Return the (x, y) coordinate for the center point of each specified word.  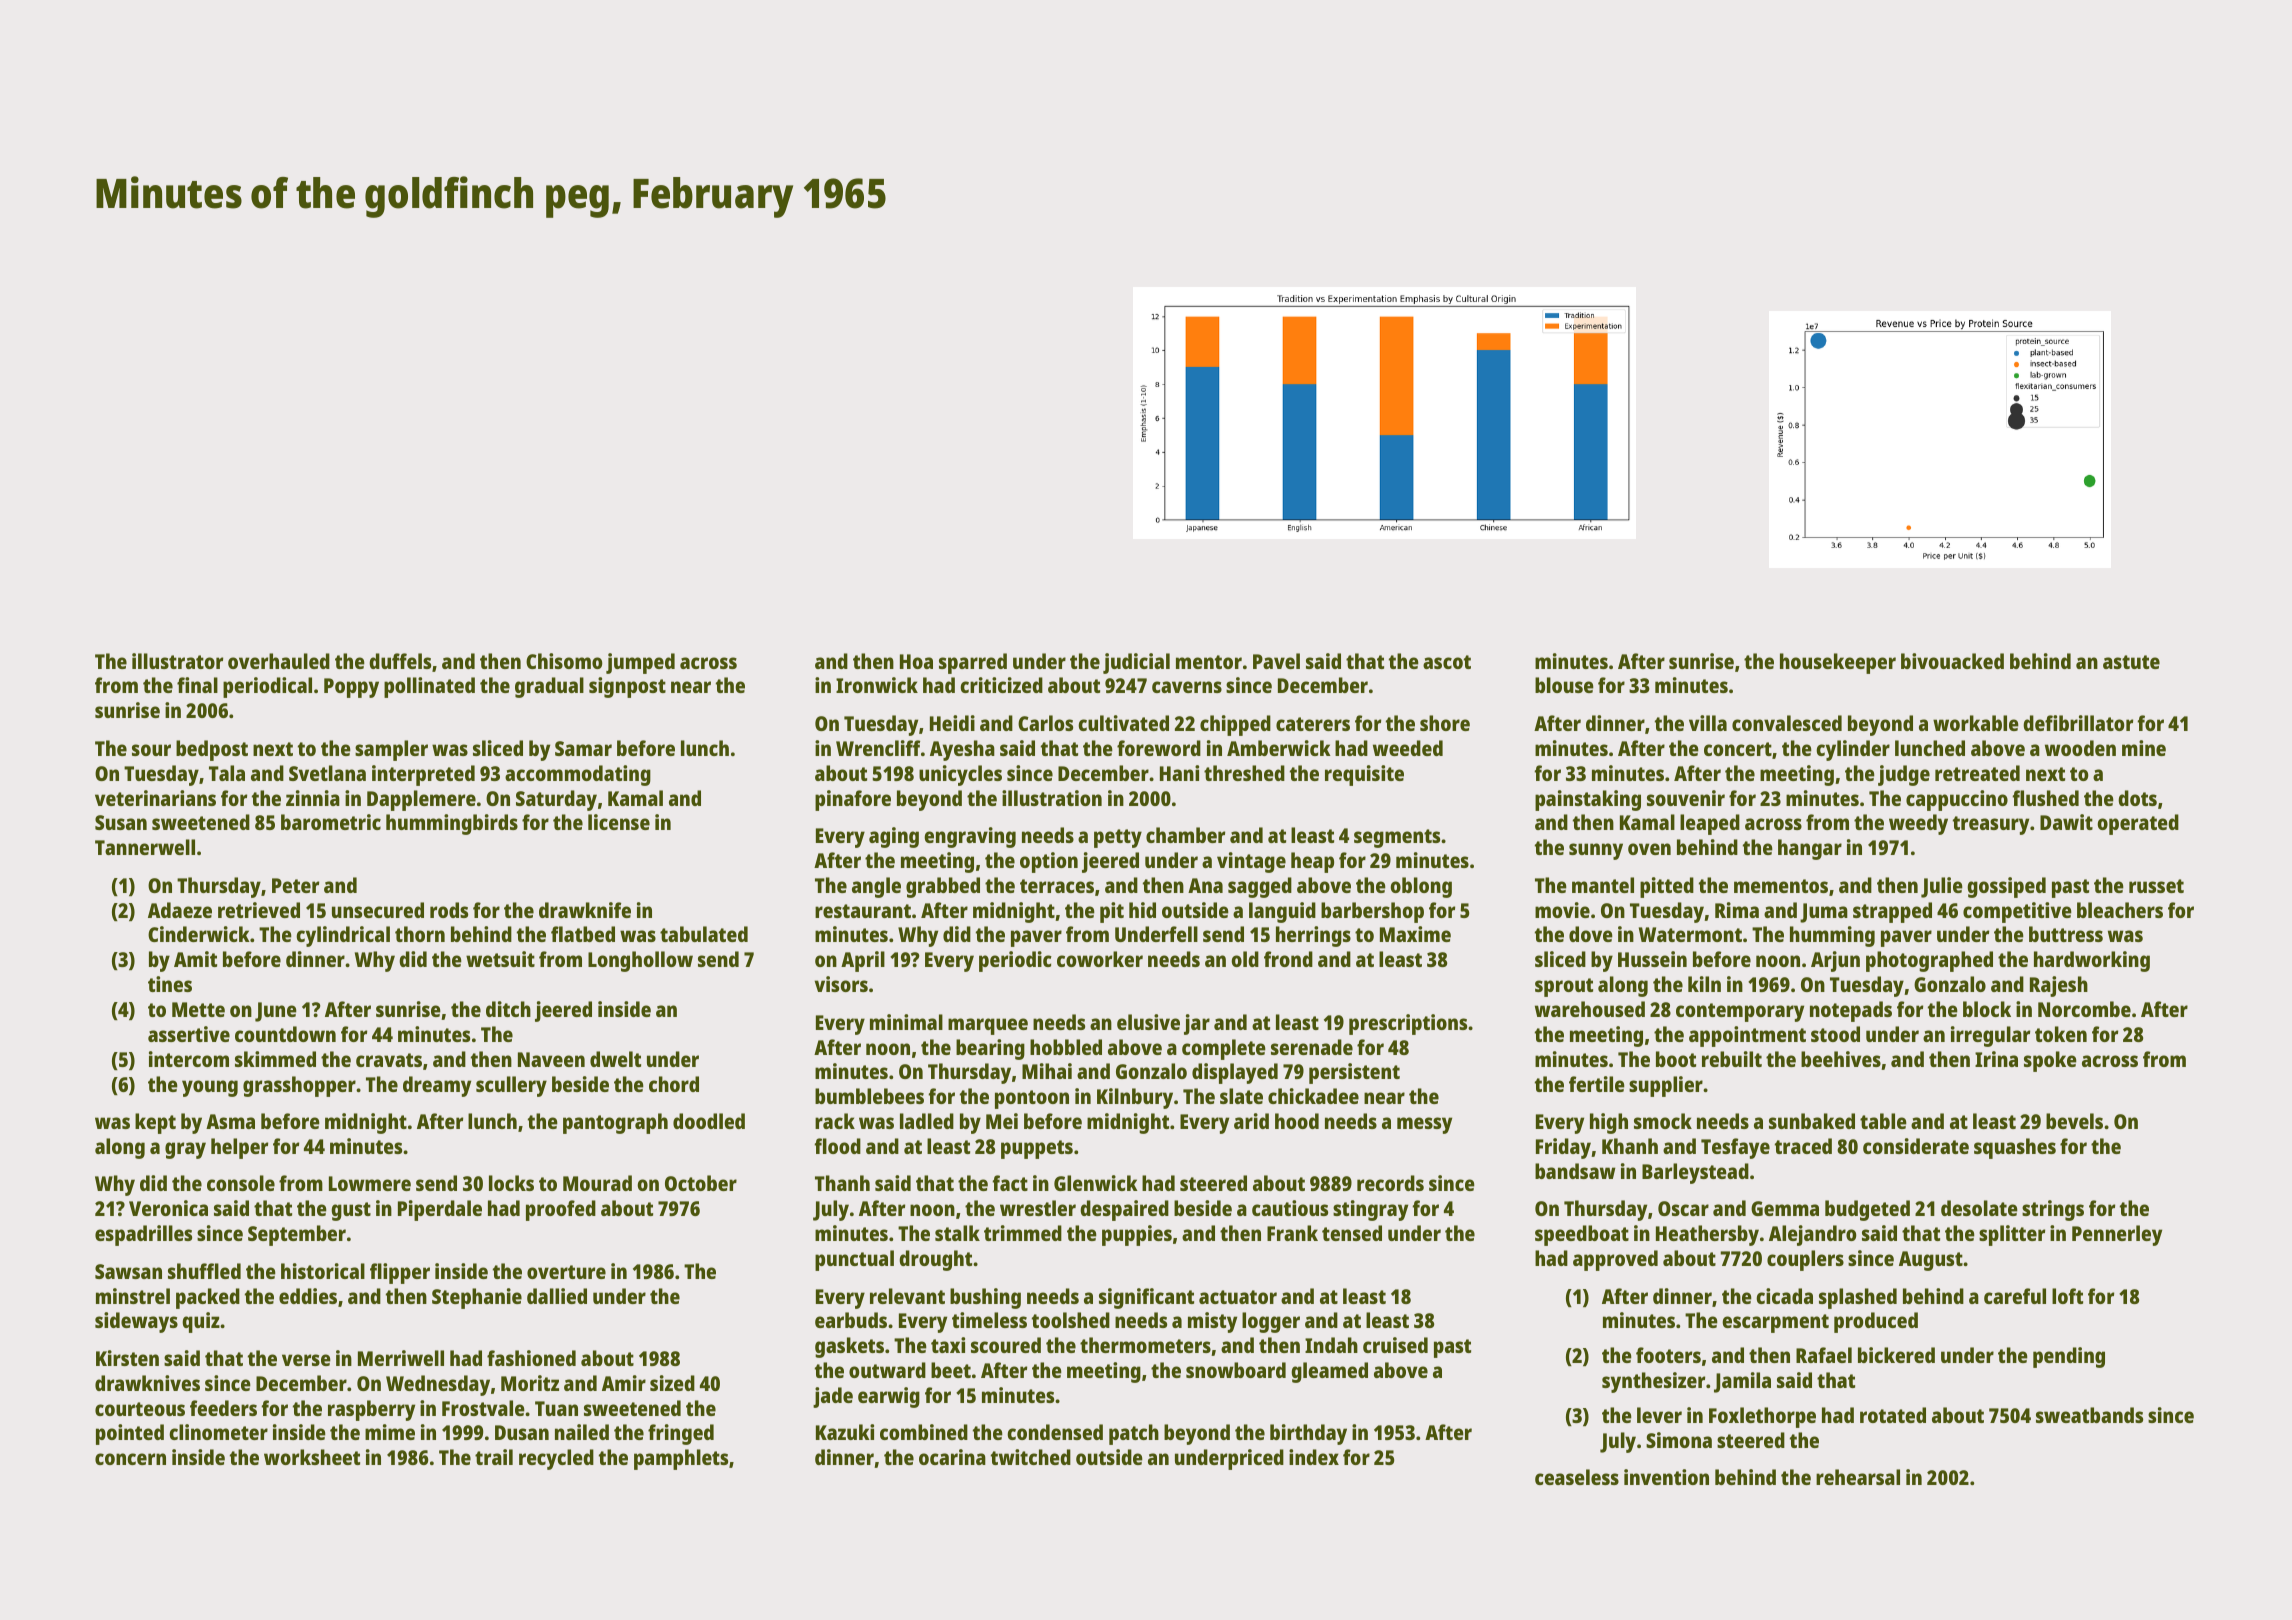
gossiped (2006, 887)
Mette (198, 1009)
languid (1282, 912)
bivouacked (1952, 661)
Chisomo (564, 661)
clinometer (218, 1432)
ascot (1447, 662)
